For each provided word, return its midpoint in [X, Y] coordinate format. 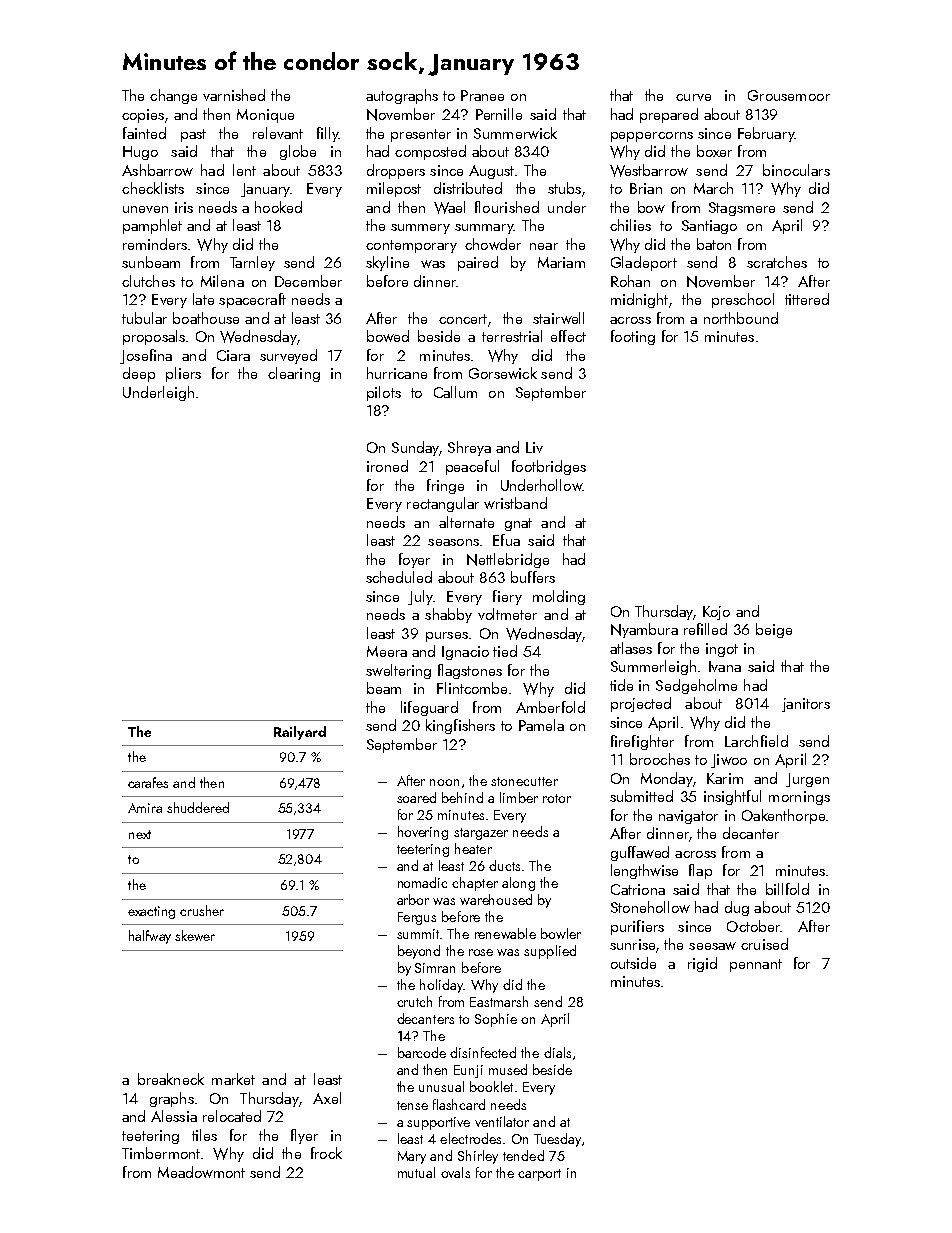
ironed [387, 466]
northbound [741, 318]
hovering [423, 833]
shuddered [198, 807]
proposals [154, 337]
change [173, 96]
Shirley [478, 1157]
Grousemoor [789, 95]
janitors [806, 705]
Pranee [482, 95]
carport [539, 1175]
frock [326, 1153]
